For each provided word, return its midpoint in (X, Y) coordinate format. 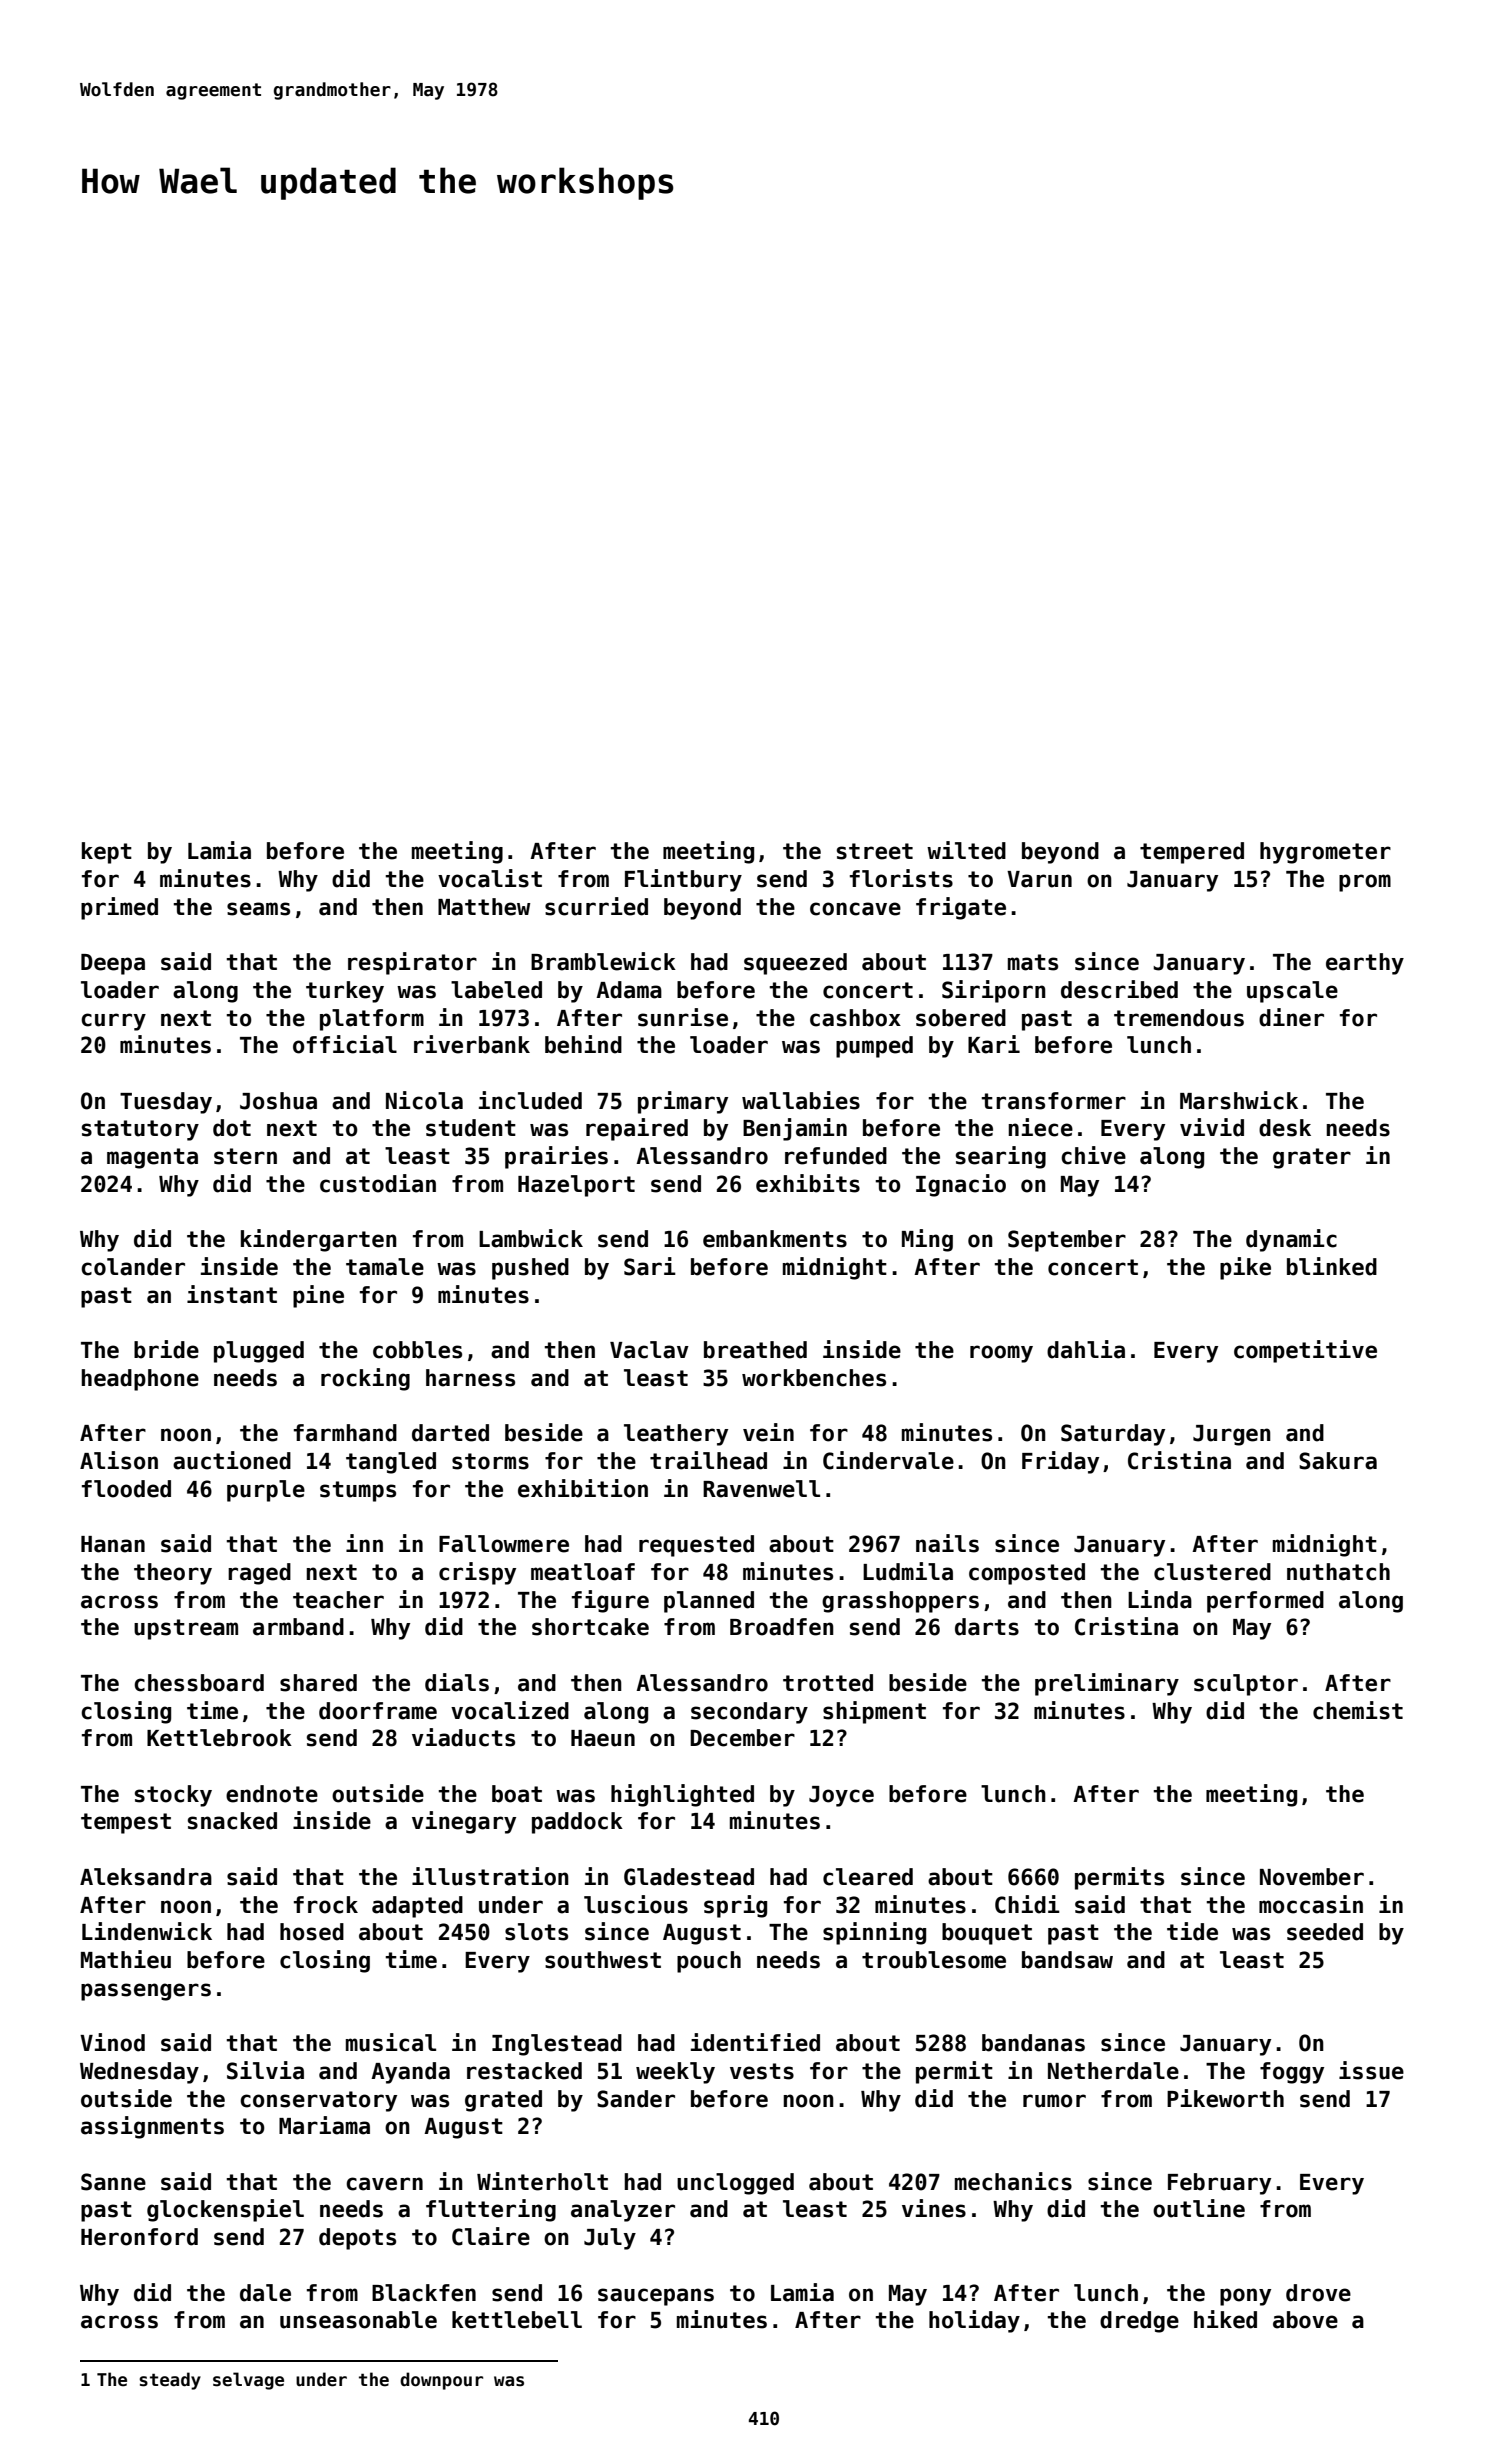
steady (170, 2381)
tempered (1192, 853)
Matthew (484, 907)
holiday (974, 2321)
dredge (1139, 2322)
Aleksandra (146, 1877)
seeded (1325, 1932)
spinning (874, 1933)
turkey (345, 992)
